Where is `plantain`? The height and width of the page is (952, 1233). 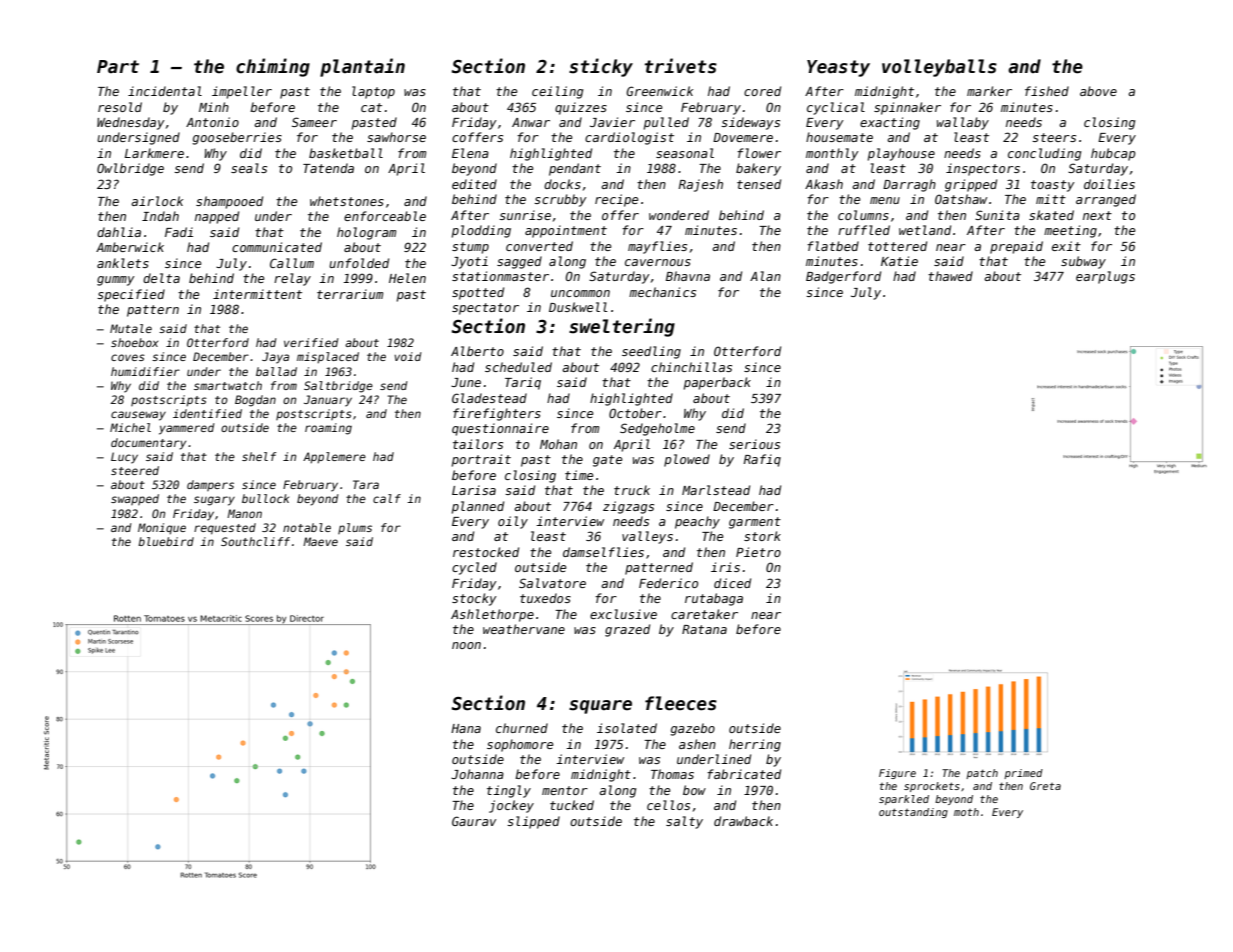
plantain is located at coordinates (362, 67).
